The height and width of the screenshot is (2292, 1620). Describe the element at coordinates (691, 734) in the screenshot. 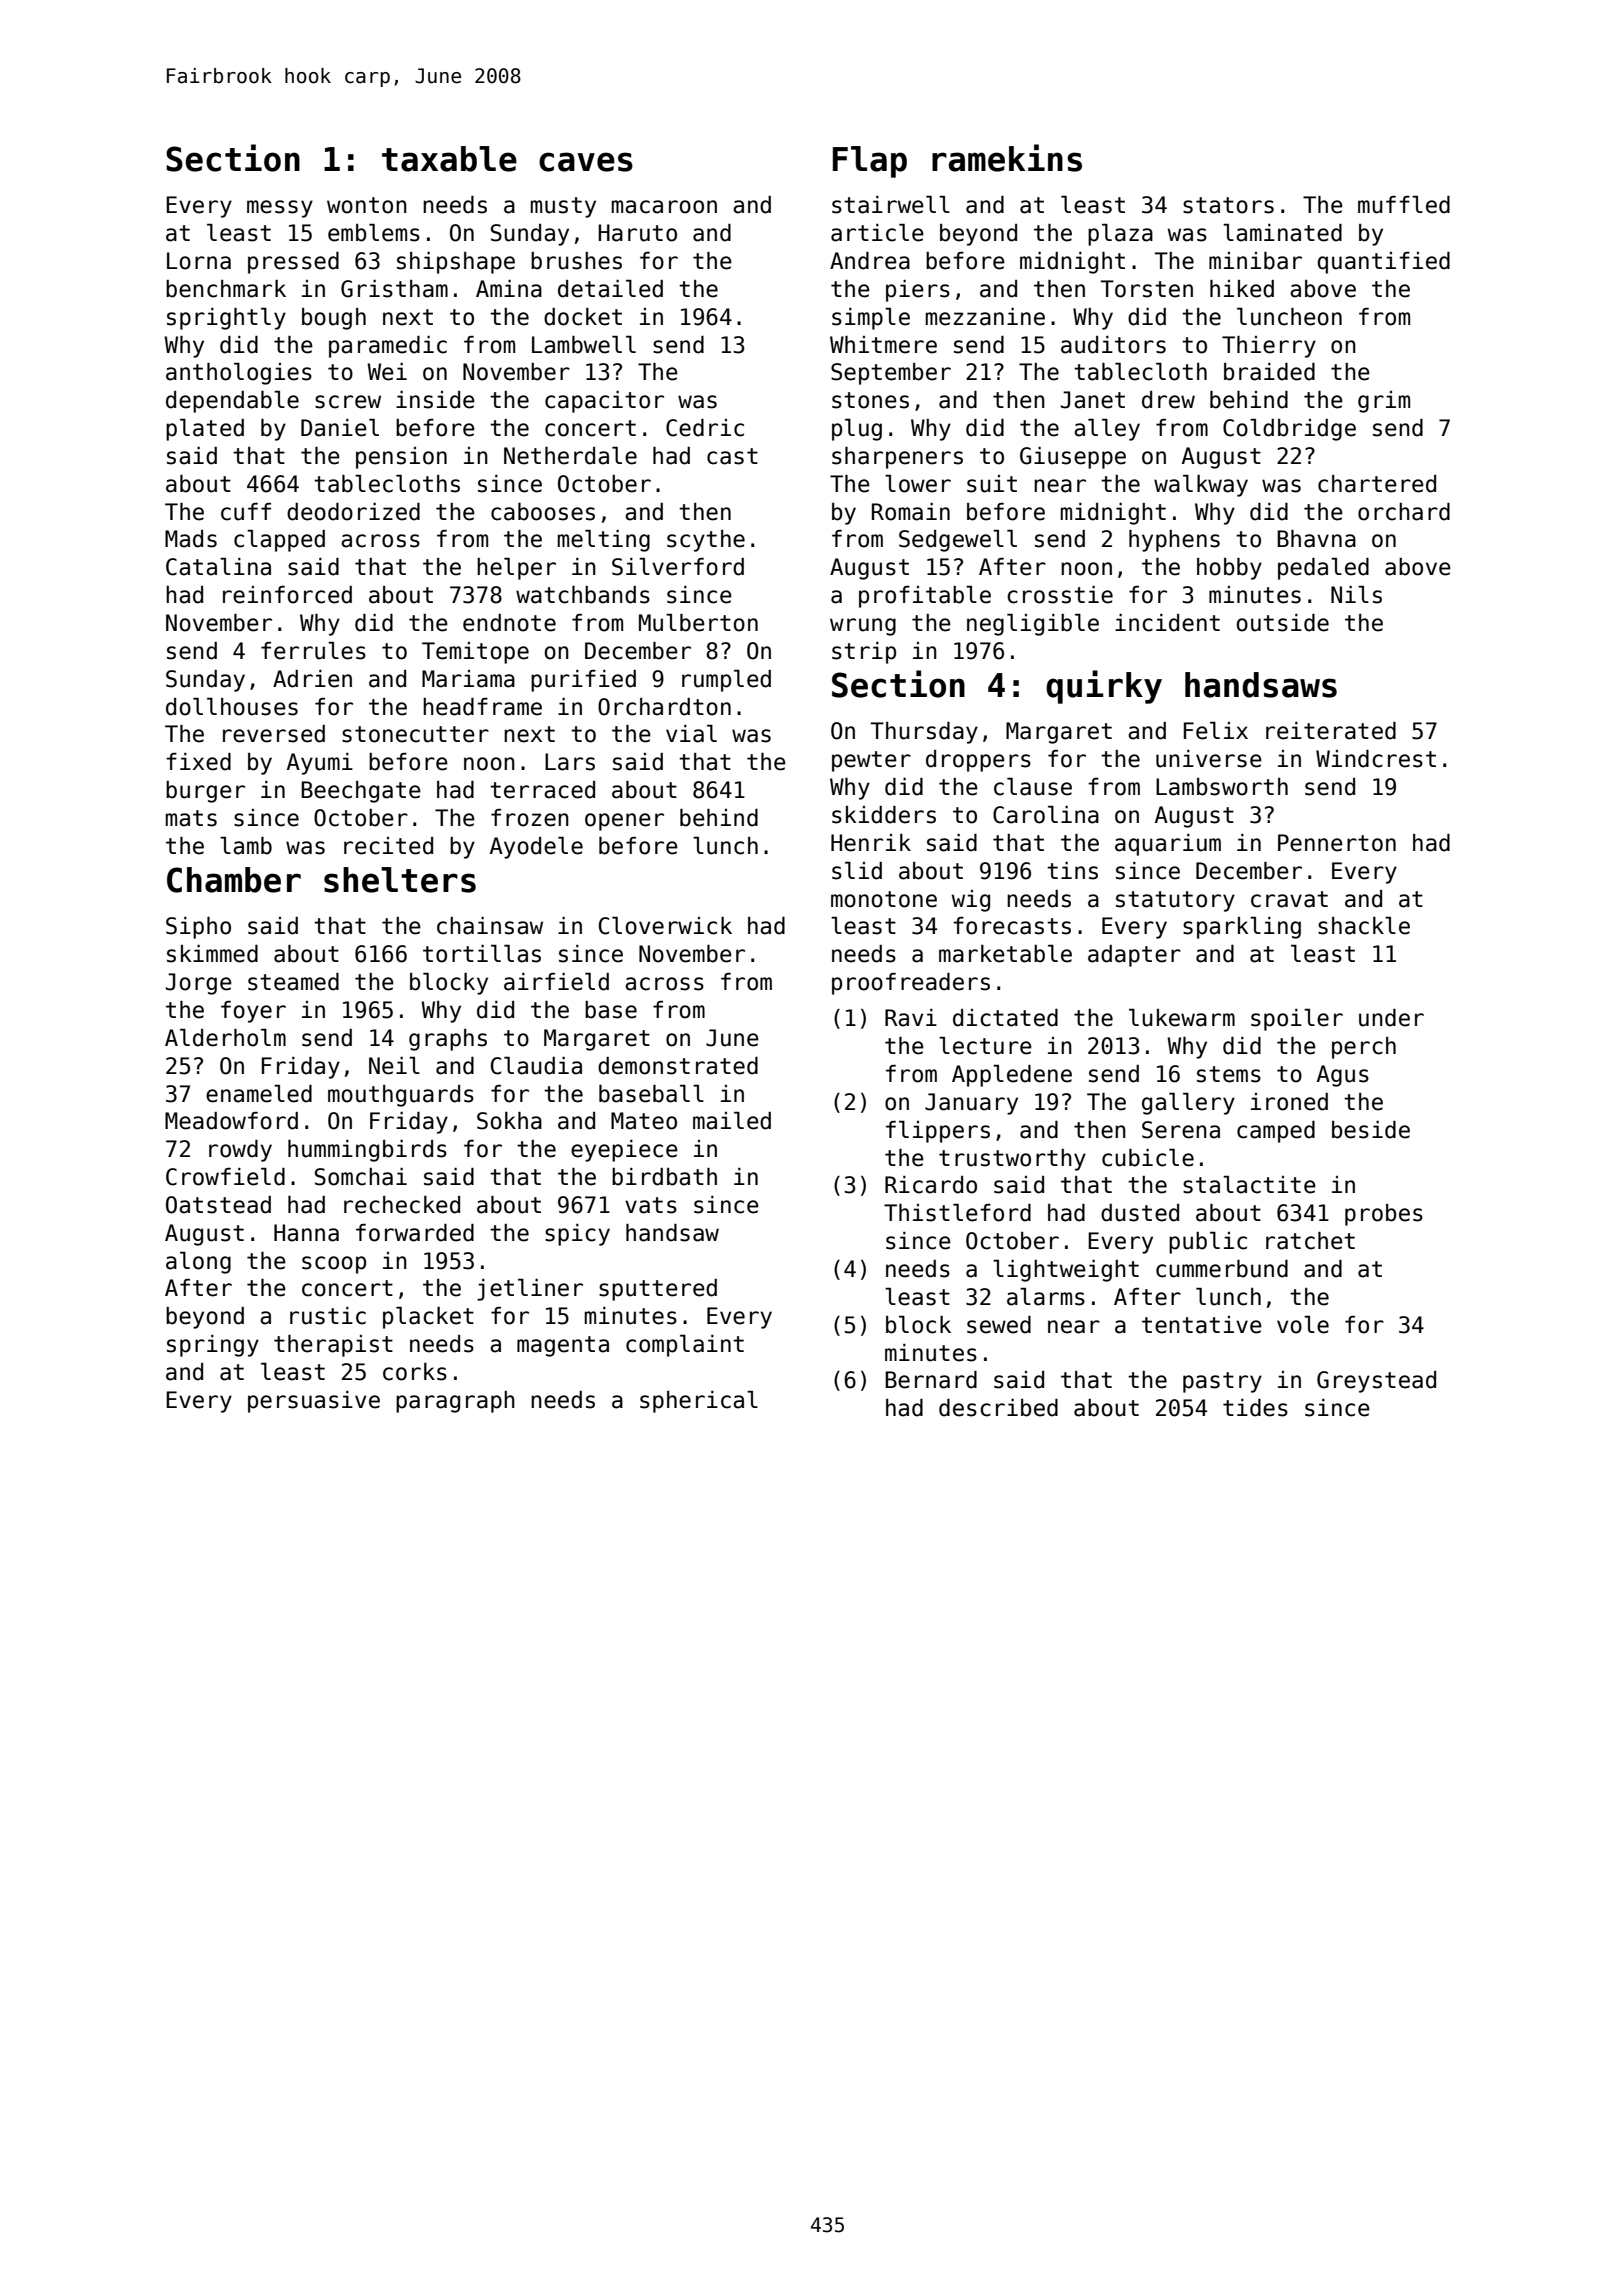

I see `vial` at that location.
